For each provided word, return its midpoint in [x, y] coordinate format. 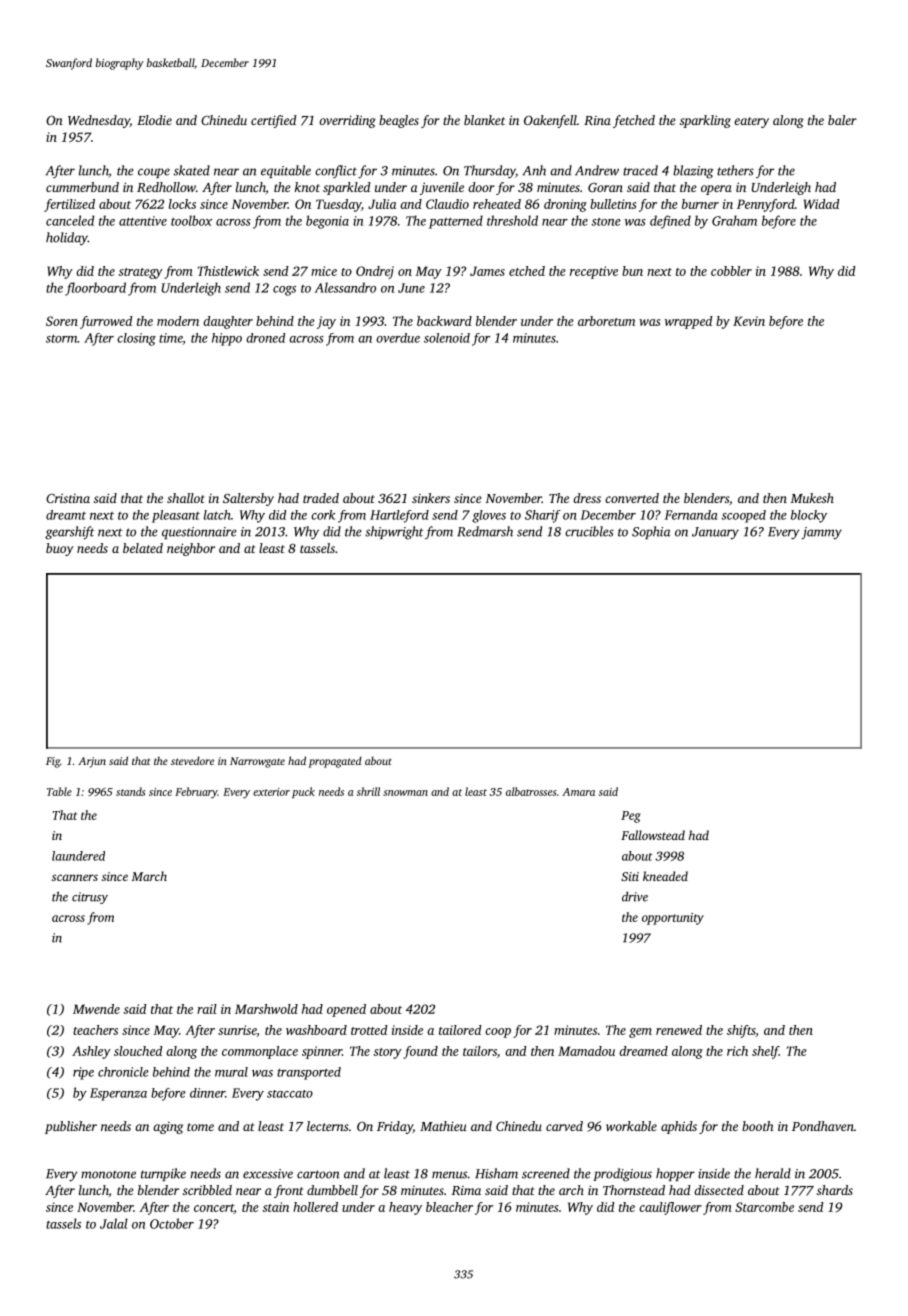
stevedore [192, 761]
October [172, 1223]
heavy [405, 1208]
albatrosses [531, 791]
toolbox [191, 220]
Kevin [749, 321]
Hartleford [399, 516]
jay [326, 322]
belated [143, 548]
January [715, 533]
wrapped [689, 322]
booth [758, 1126]
